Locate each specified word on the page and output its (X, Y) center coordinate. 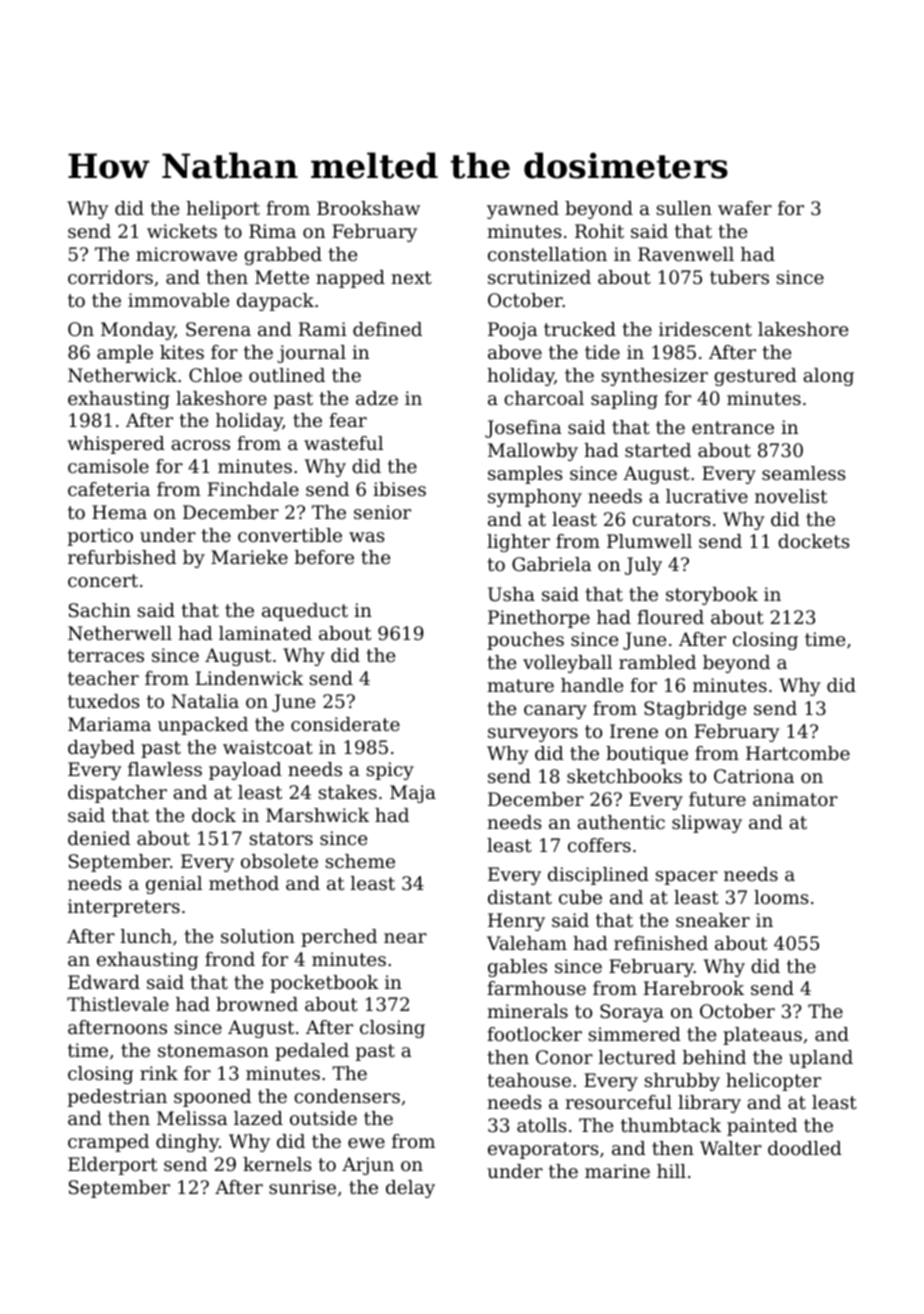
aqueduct (305, 612)
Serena (218, 329)
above (515, 352)
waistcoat (268, 747)
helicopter (773, 1082)
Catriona (754, 776)
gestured (755, 377)
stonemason (213, 1050)
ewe (366, 1143)
